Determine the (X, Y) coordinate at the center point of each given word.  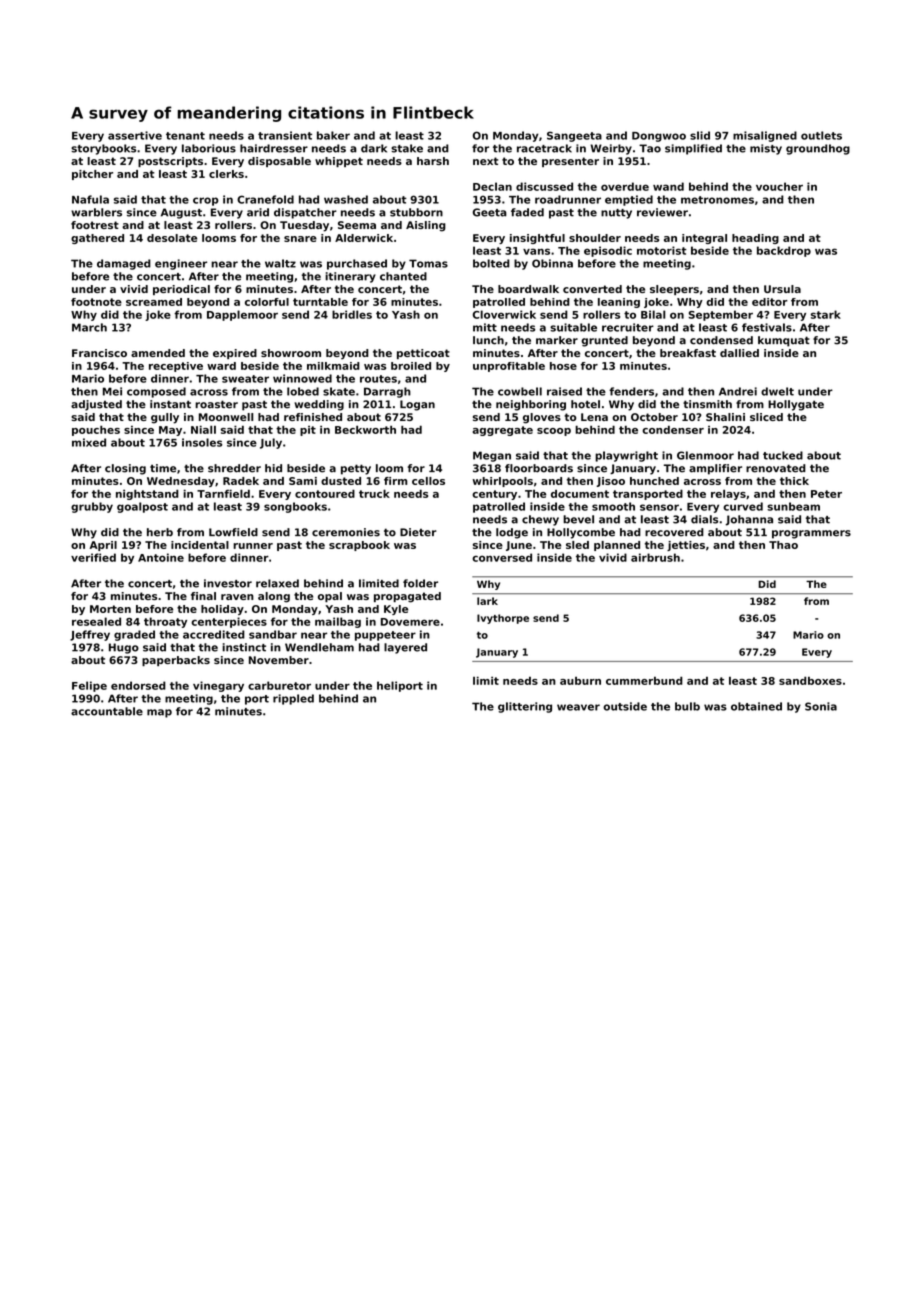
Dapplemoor (242, 315)
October (654, 417)
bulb (687, 706)
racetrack (544, 148)
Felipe (89, 686)
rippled (293, 699)
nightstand (147, 494)
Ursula (782, 289)
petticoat (423, 354)
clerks (226, 174)
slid (700, 135)
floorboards (539, 468)
